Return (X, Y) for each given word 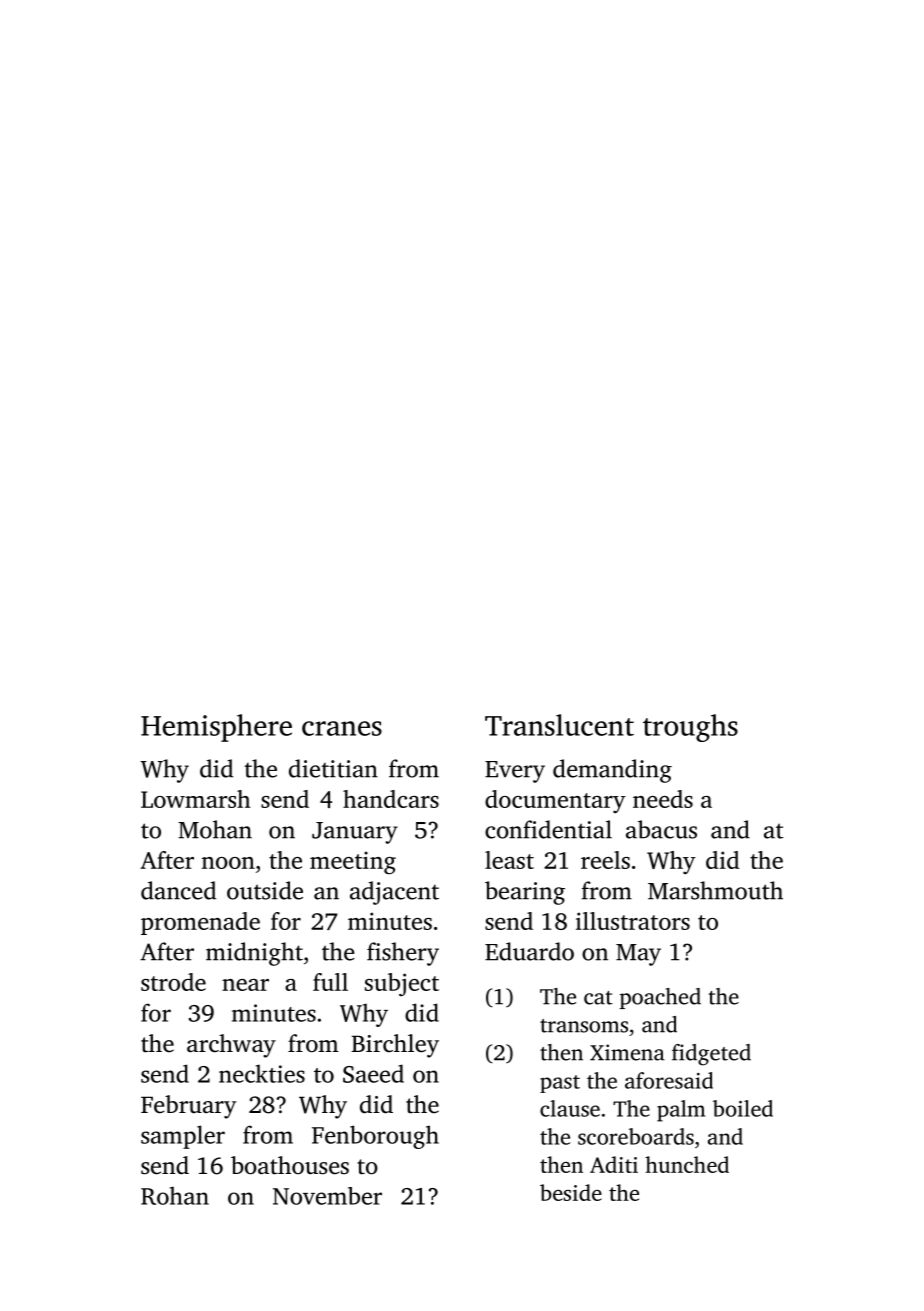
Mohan (215, 829)
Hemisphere (216, 728)
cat (598, 998)
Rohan (175, 1195)
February (188, 1107)
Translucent (559, 725)
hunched (687, 1164)
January (355, 833)
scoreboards (636, 1136)
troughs (690, 728)
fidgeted (711, 1055)
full (330, 982)
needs (663, 799)
